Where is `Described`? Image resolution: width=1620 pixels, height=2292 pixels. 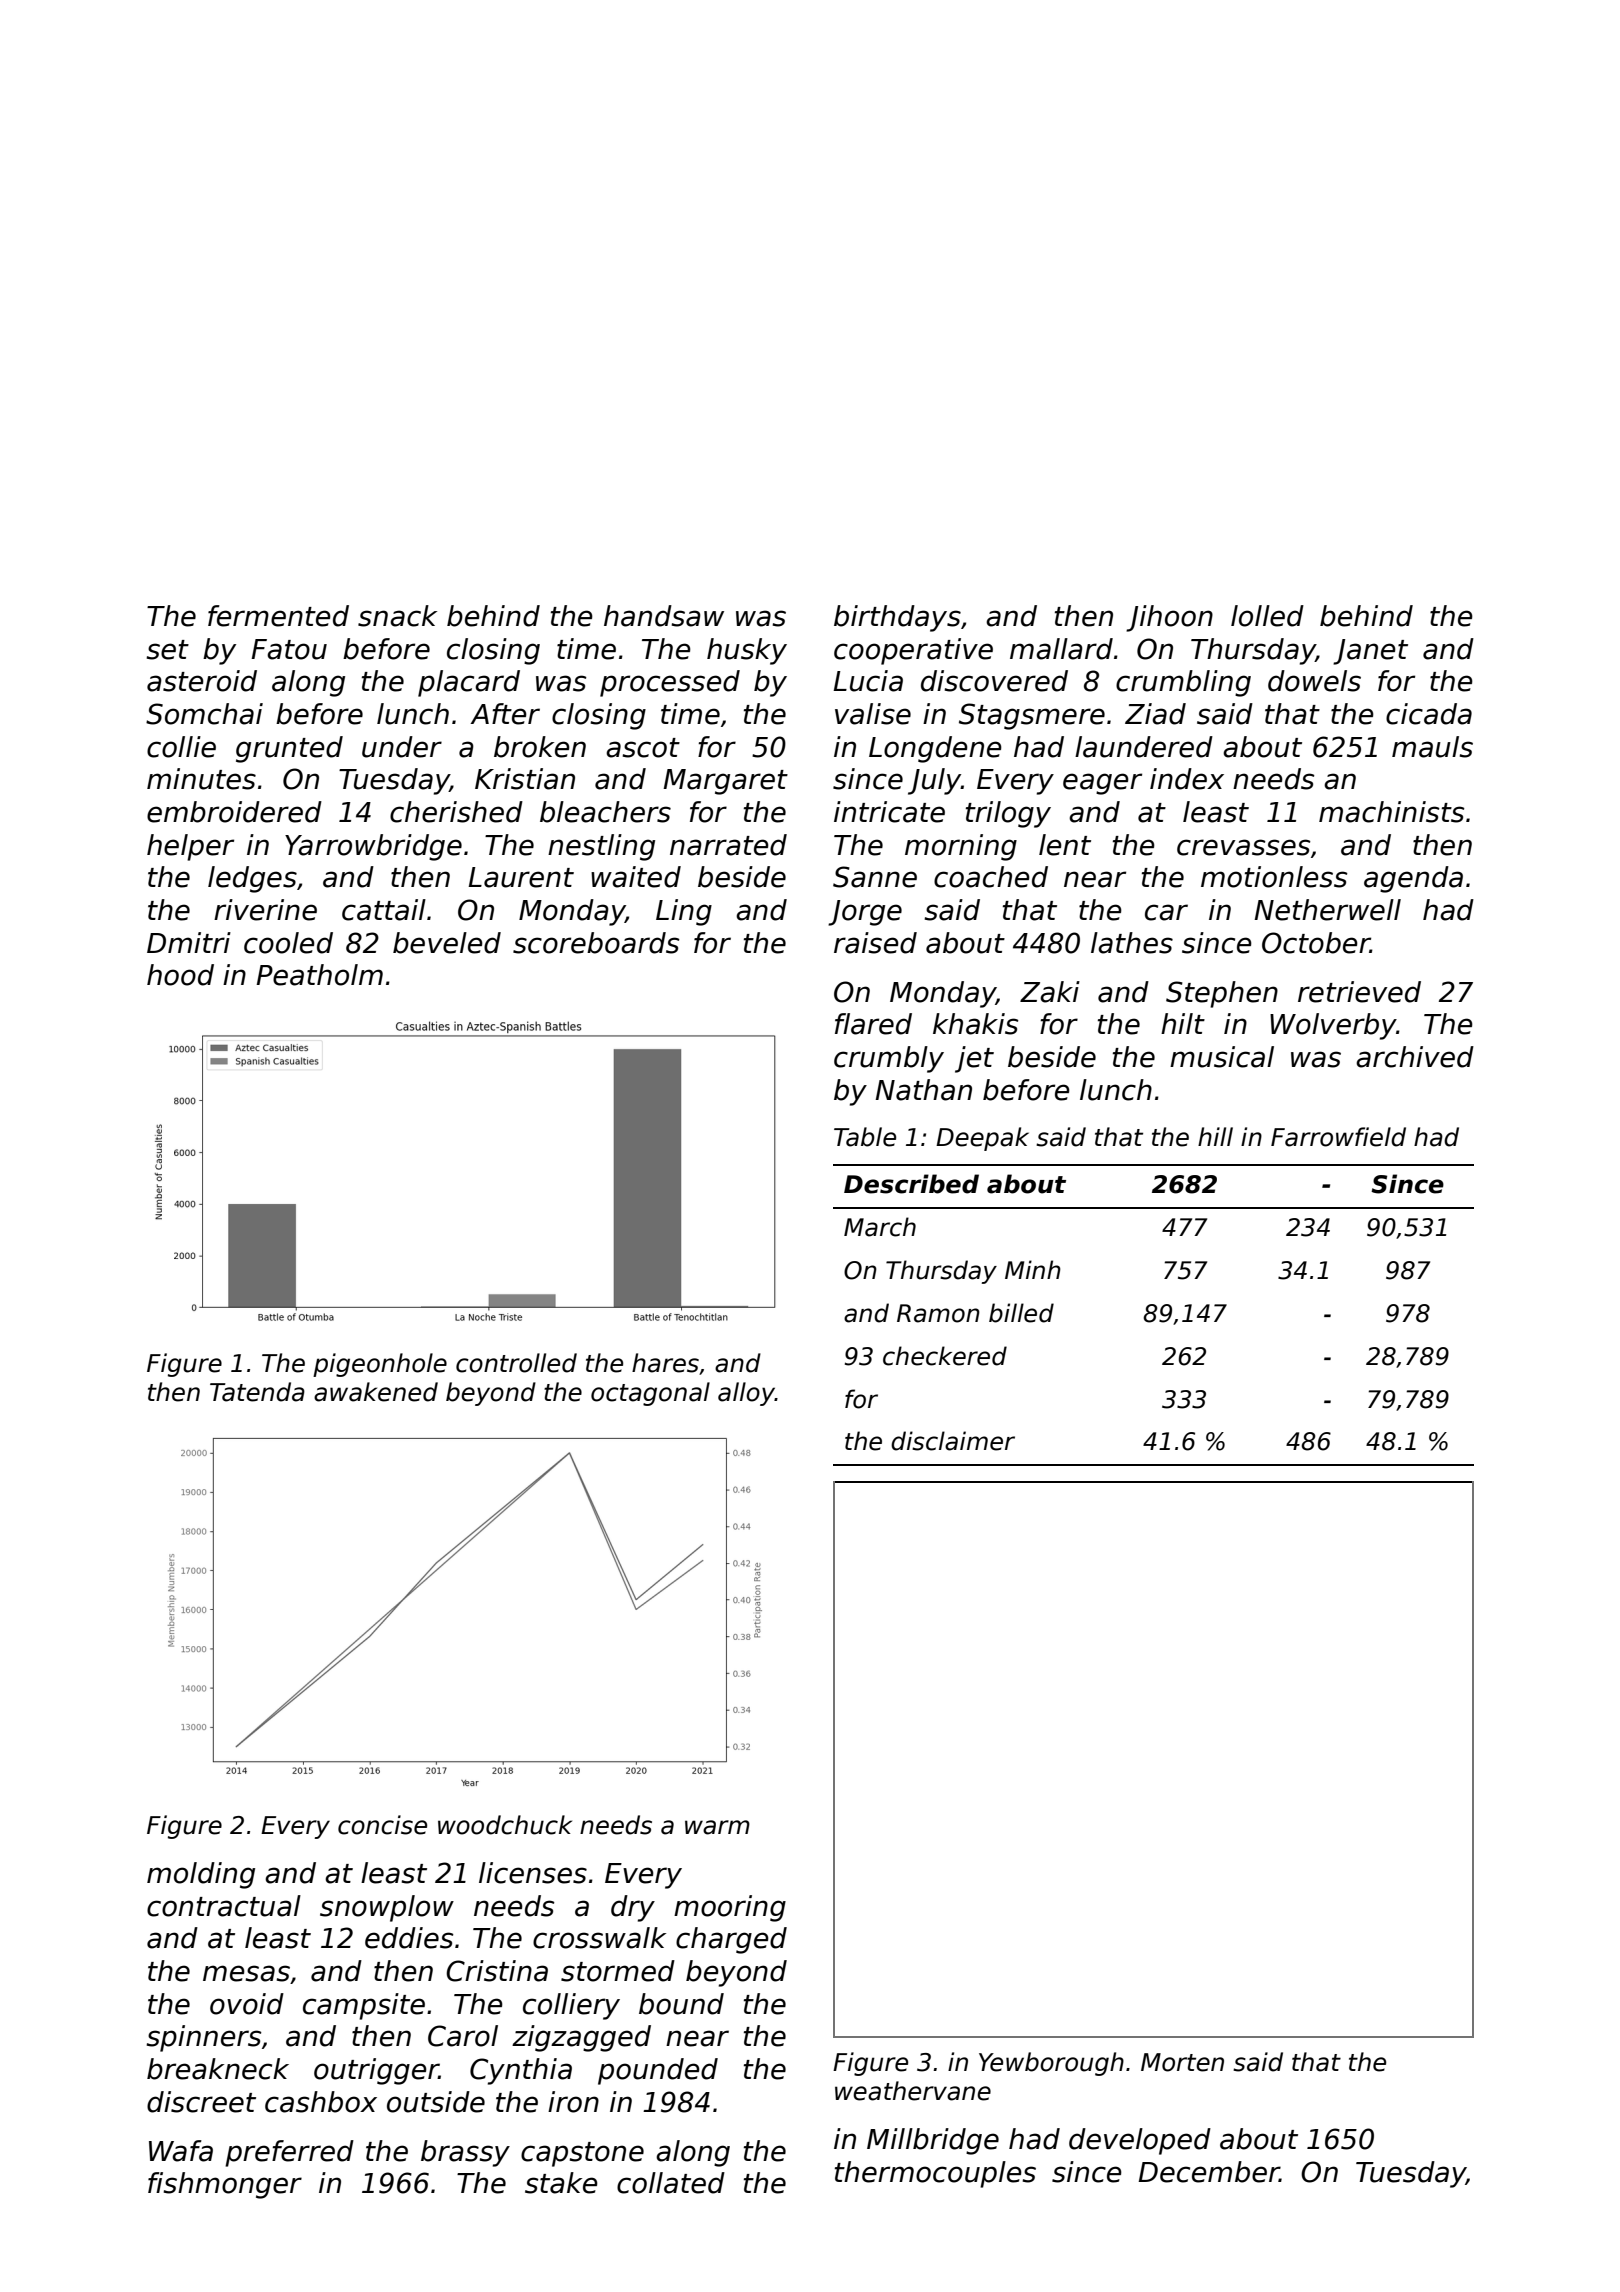
Described is located at coordinates (911, 1184).
